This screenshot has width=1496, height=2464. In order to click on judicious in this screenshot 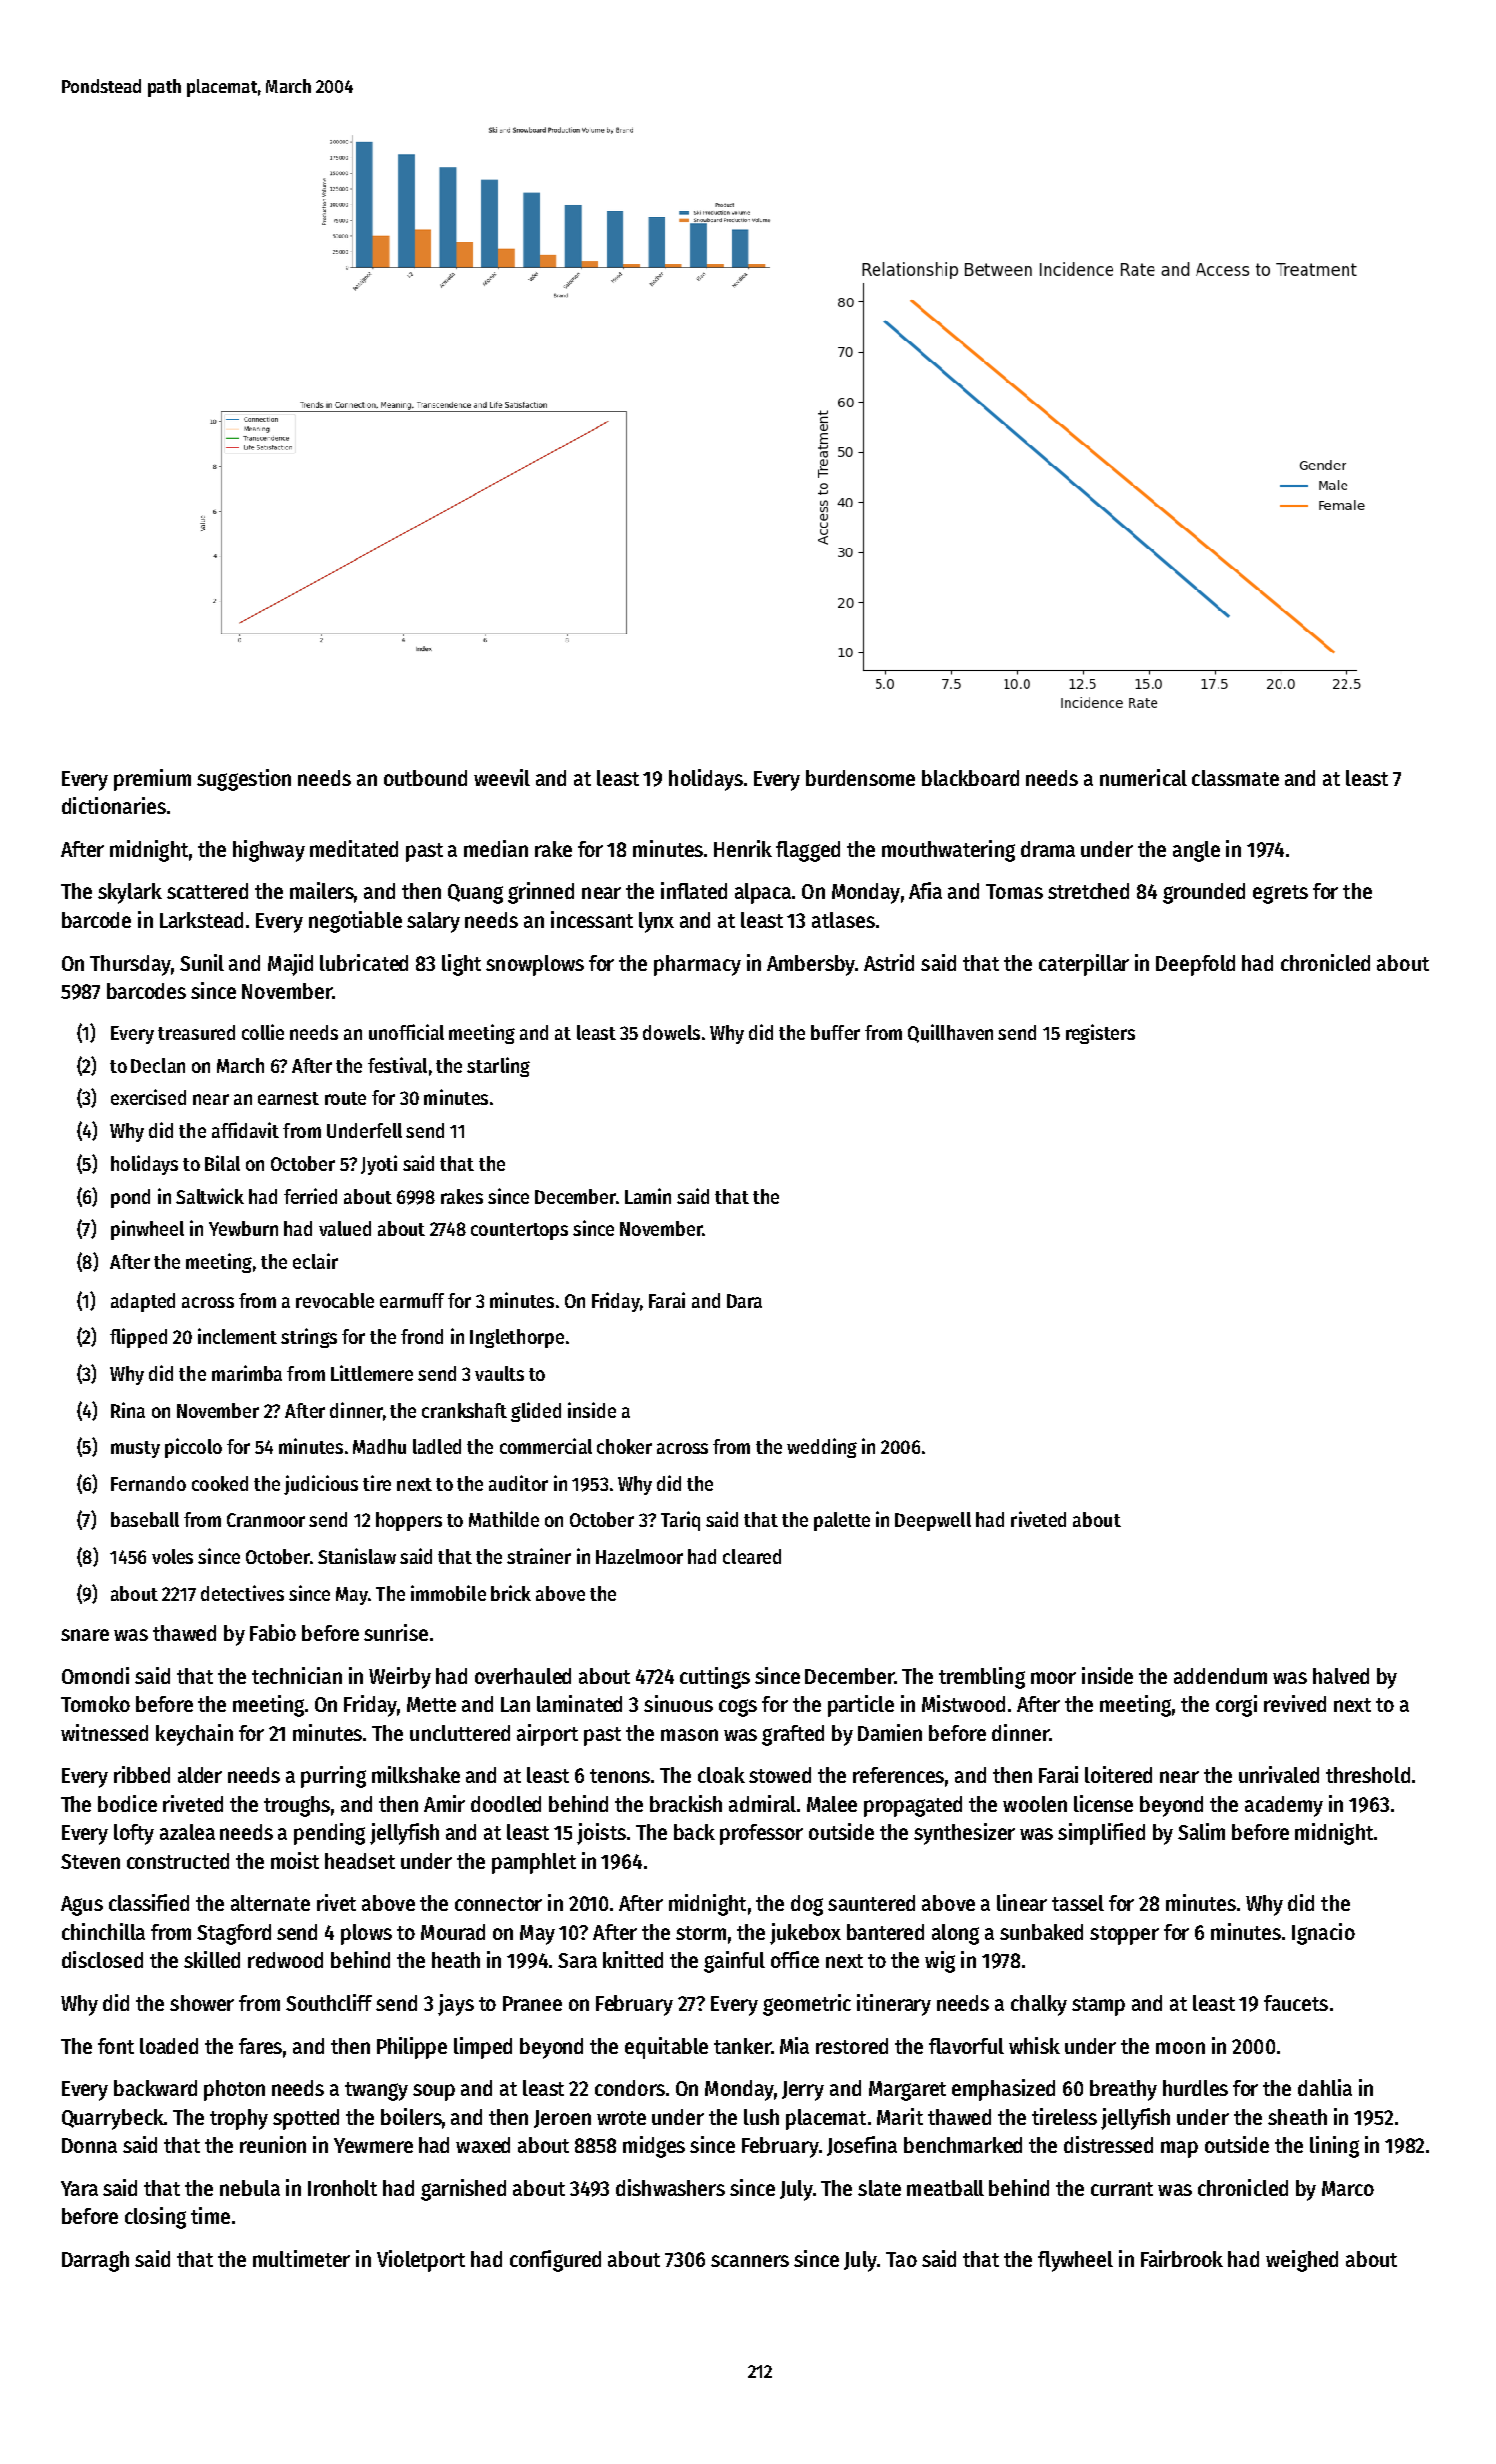, I will do `click(321, 1485)`.
